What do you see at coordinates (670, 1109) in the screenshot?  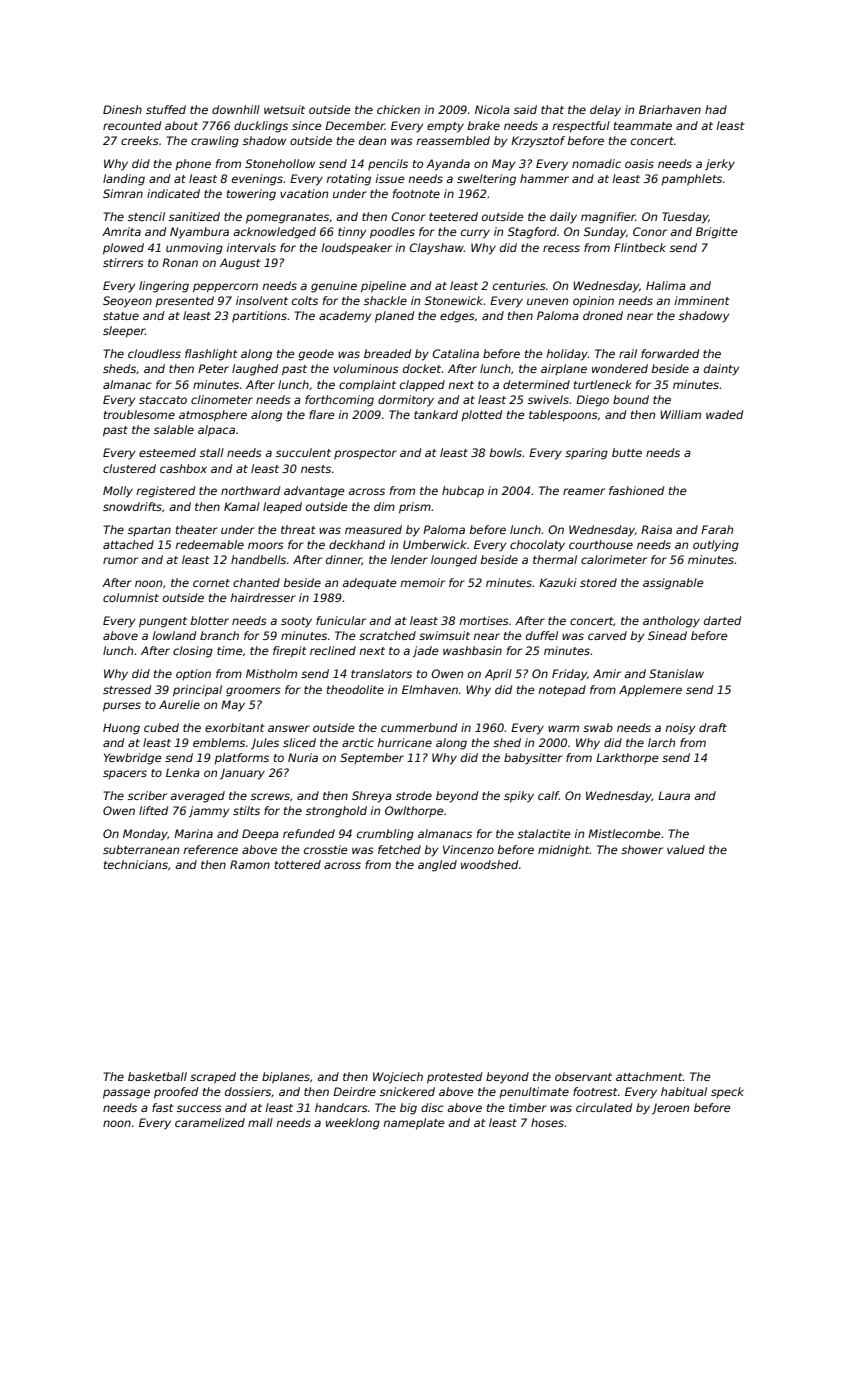 I see `Jeroen` at bounding box center [670, 1109].
